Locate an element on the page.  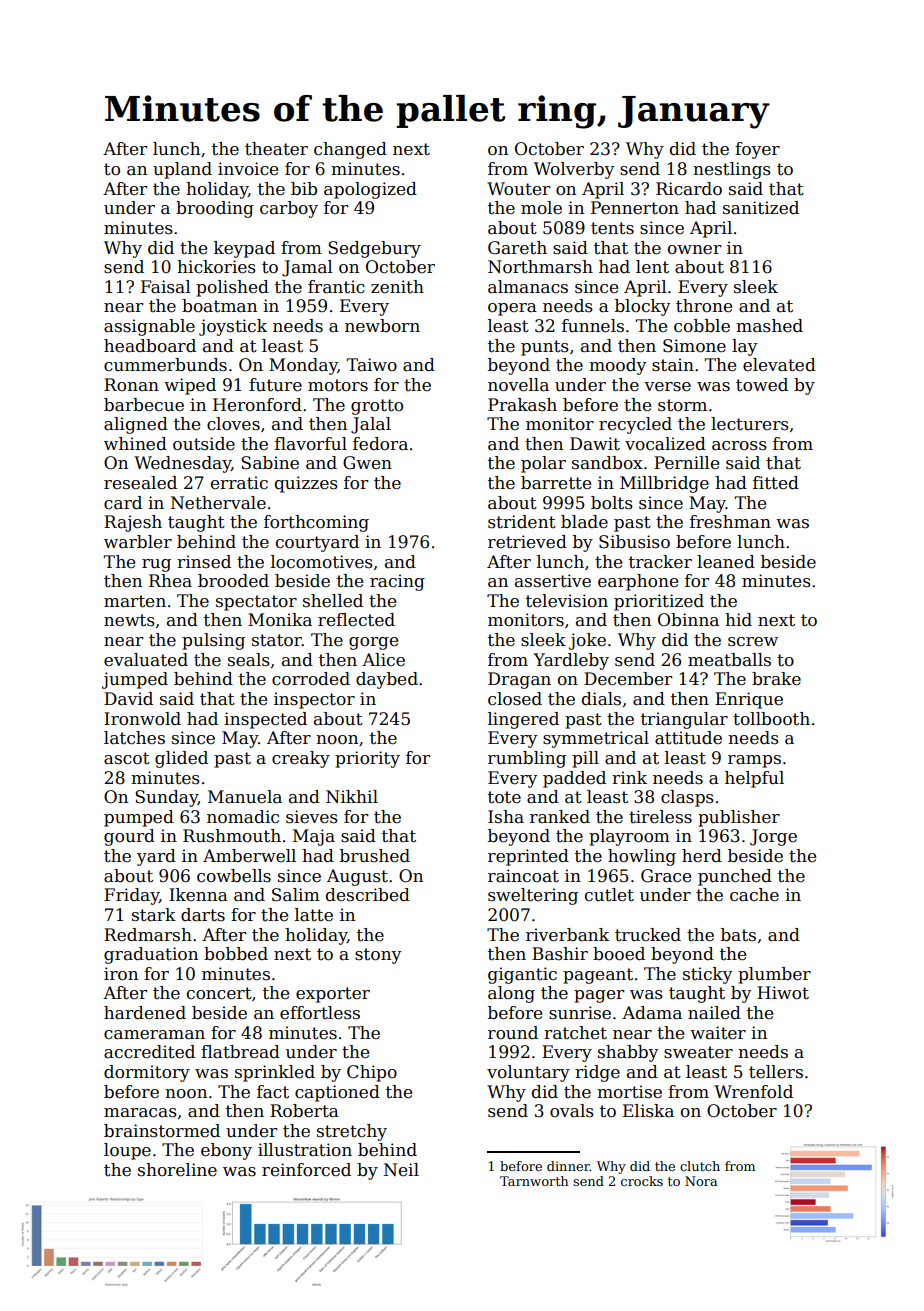
mole is located at coordinates (541, 208).
